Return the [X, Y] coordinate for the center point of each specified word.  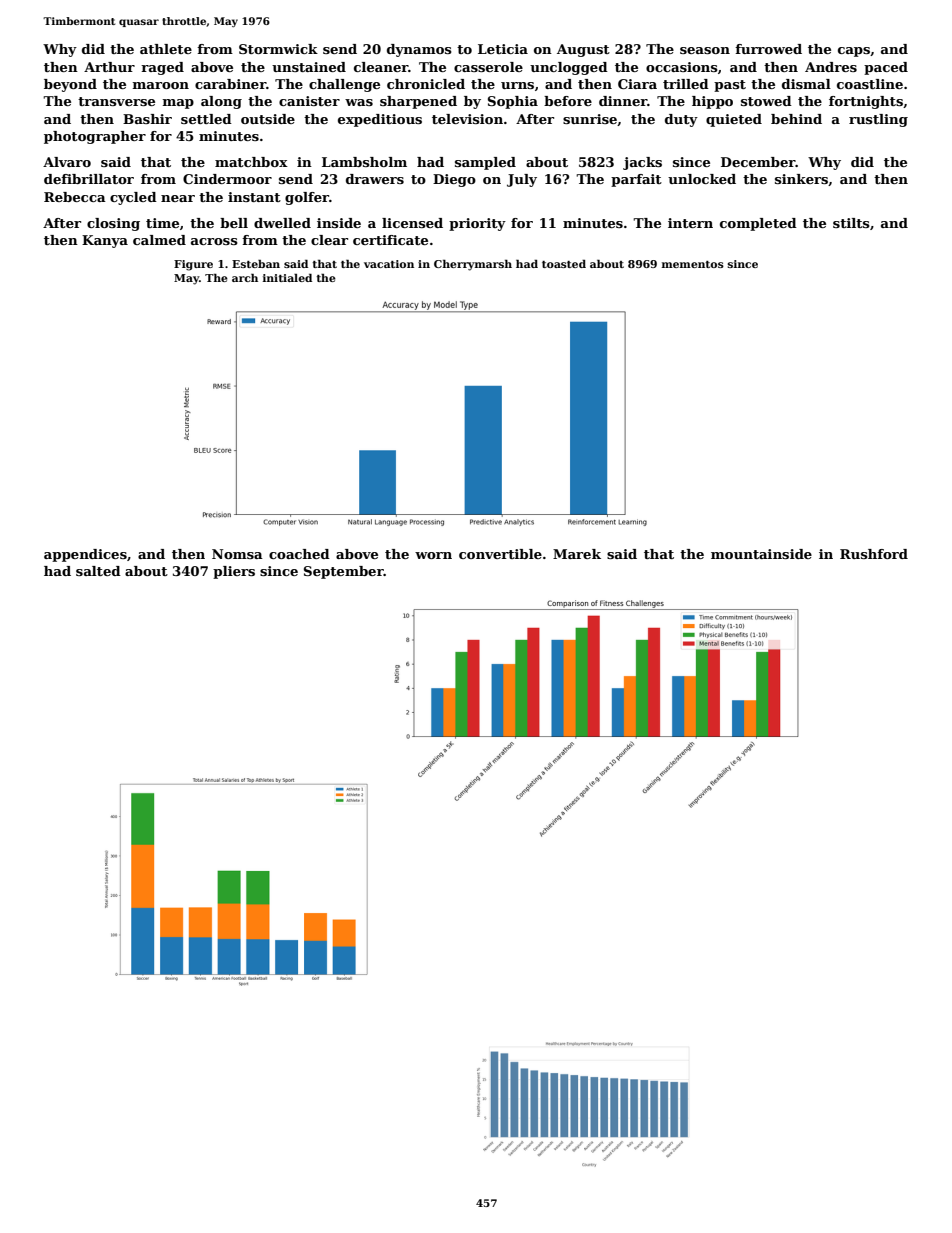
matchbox [251, 162]
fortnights [866, 102]
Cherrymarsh [473, 265]
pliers [234, 572]
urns [517, 85]
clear [329, 240]
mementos [693, 264]
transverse [116, 101]
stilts [851, 223]
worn [433, 555]
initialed [287, 278]
